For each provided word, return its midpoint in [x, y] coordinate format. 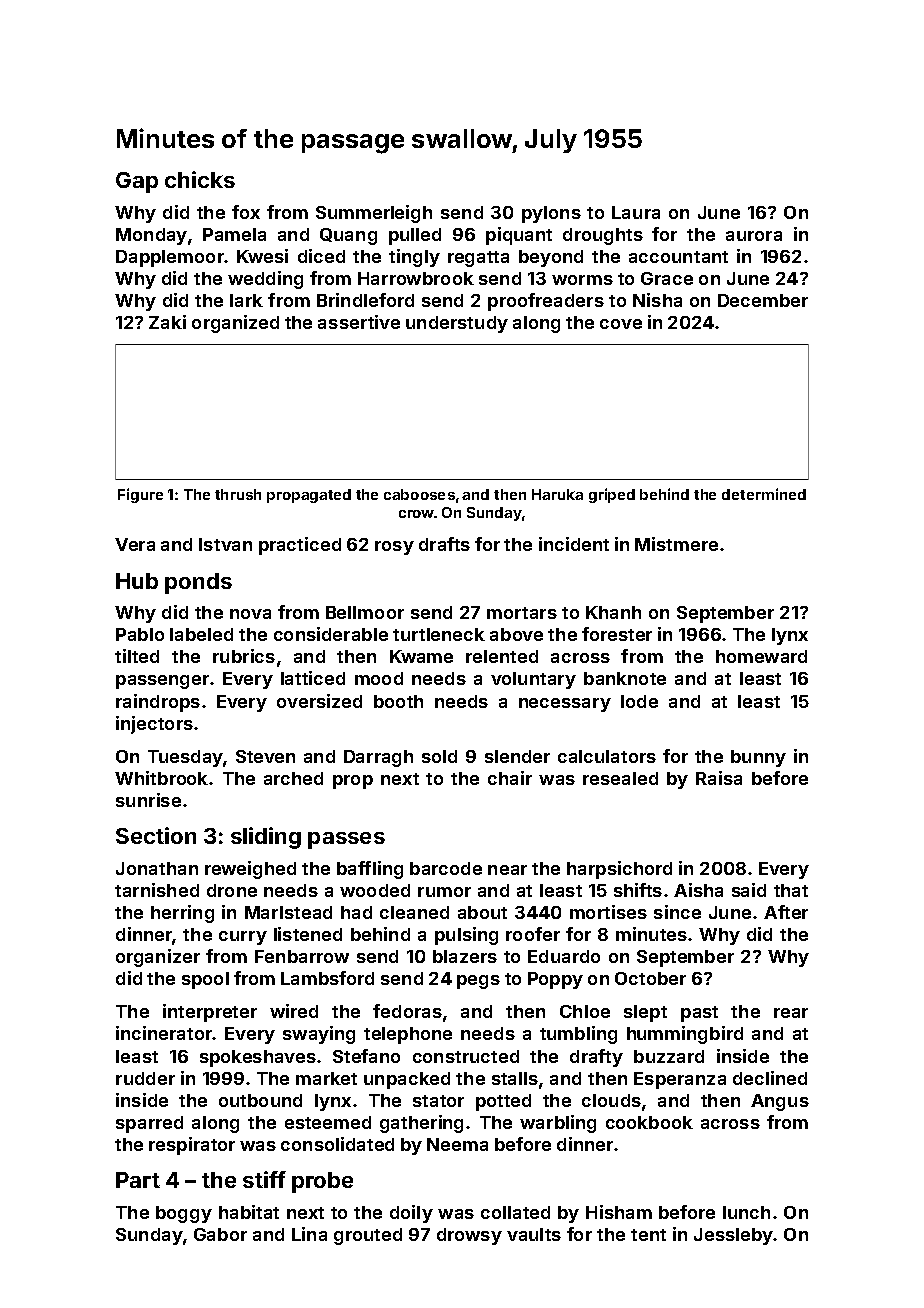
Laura [636, 212]
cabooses [419, 494]
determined [764, 494]
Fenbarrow [302, 956]
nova [250, 614]
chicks [200, 179]
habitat [249, 1212]
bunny [758, 758]
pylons [551, 214]
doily [411, 1214]
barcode [446, 868]
